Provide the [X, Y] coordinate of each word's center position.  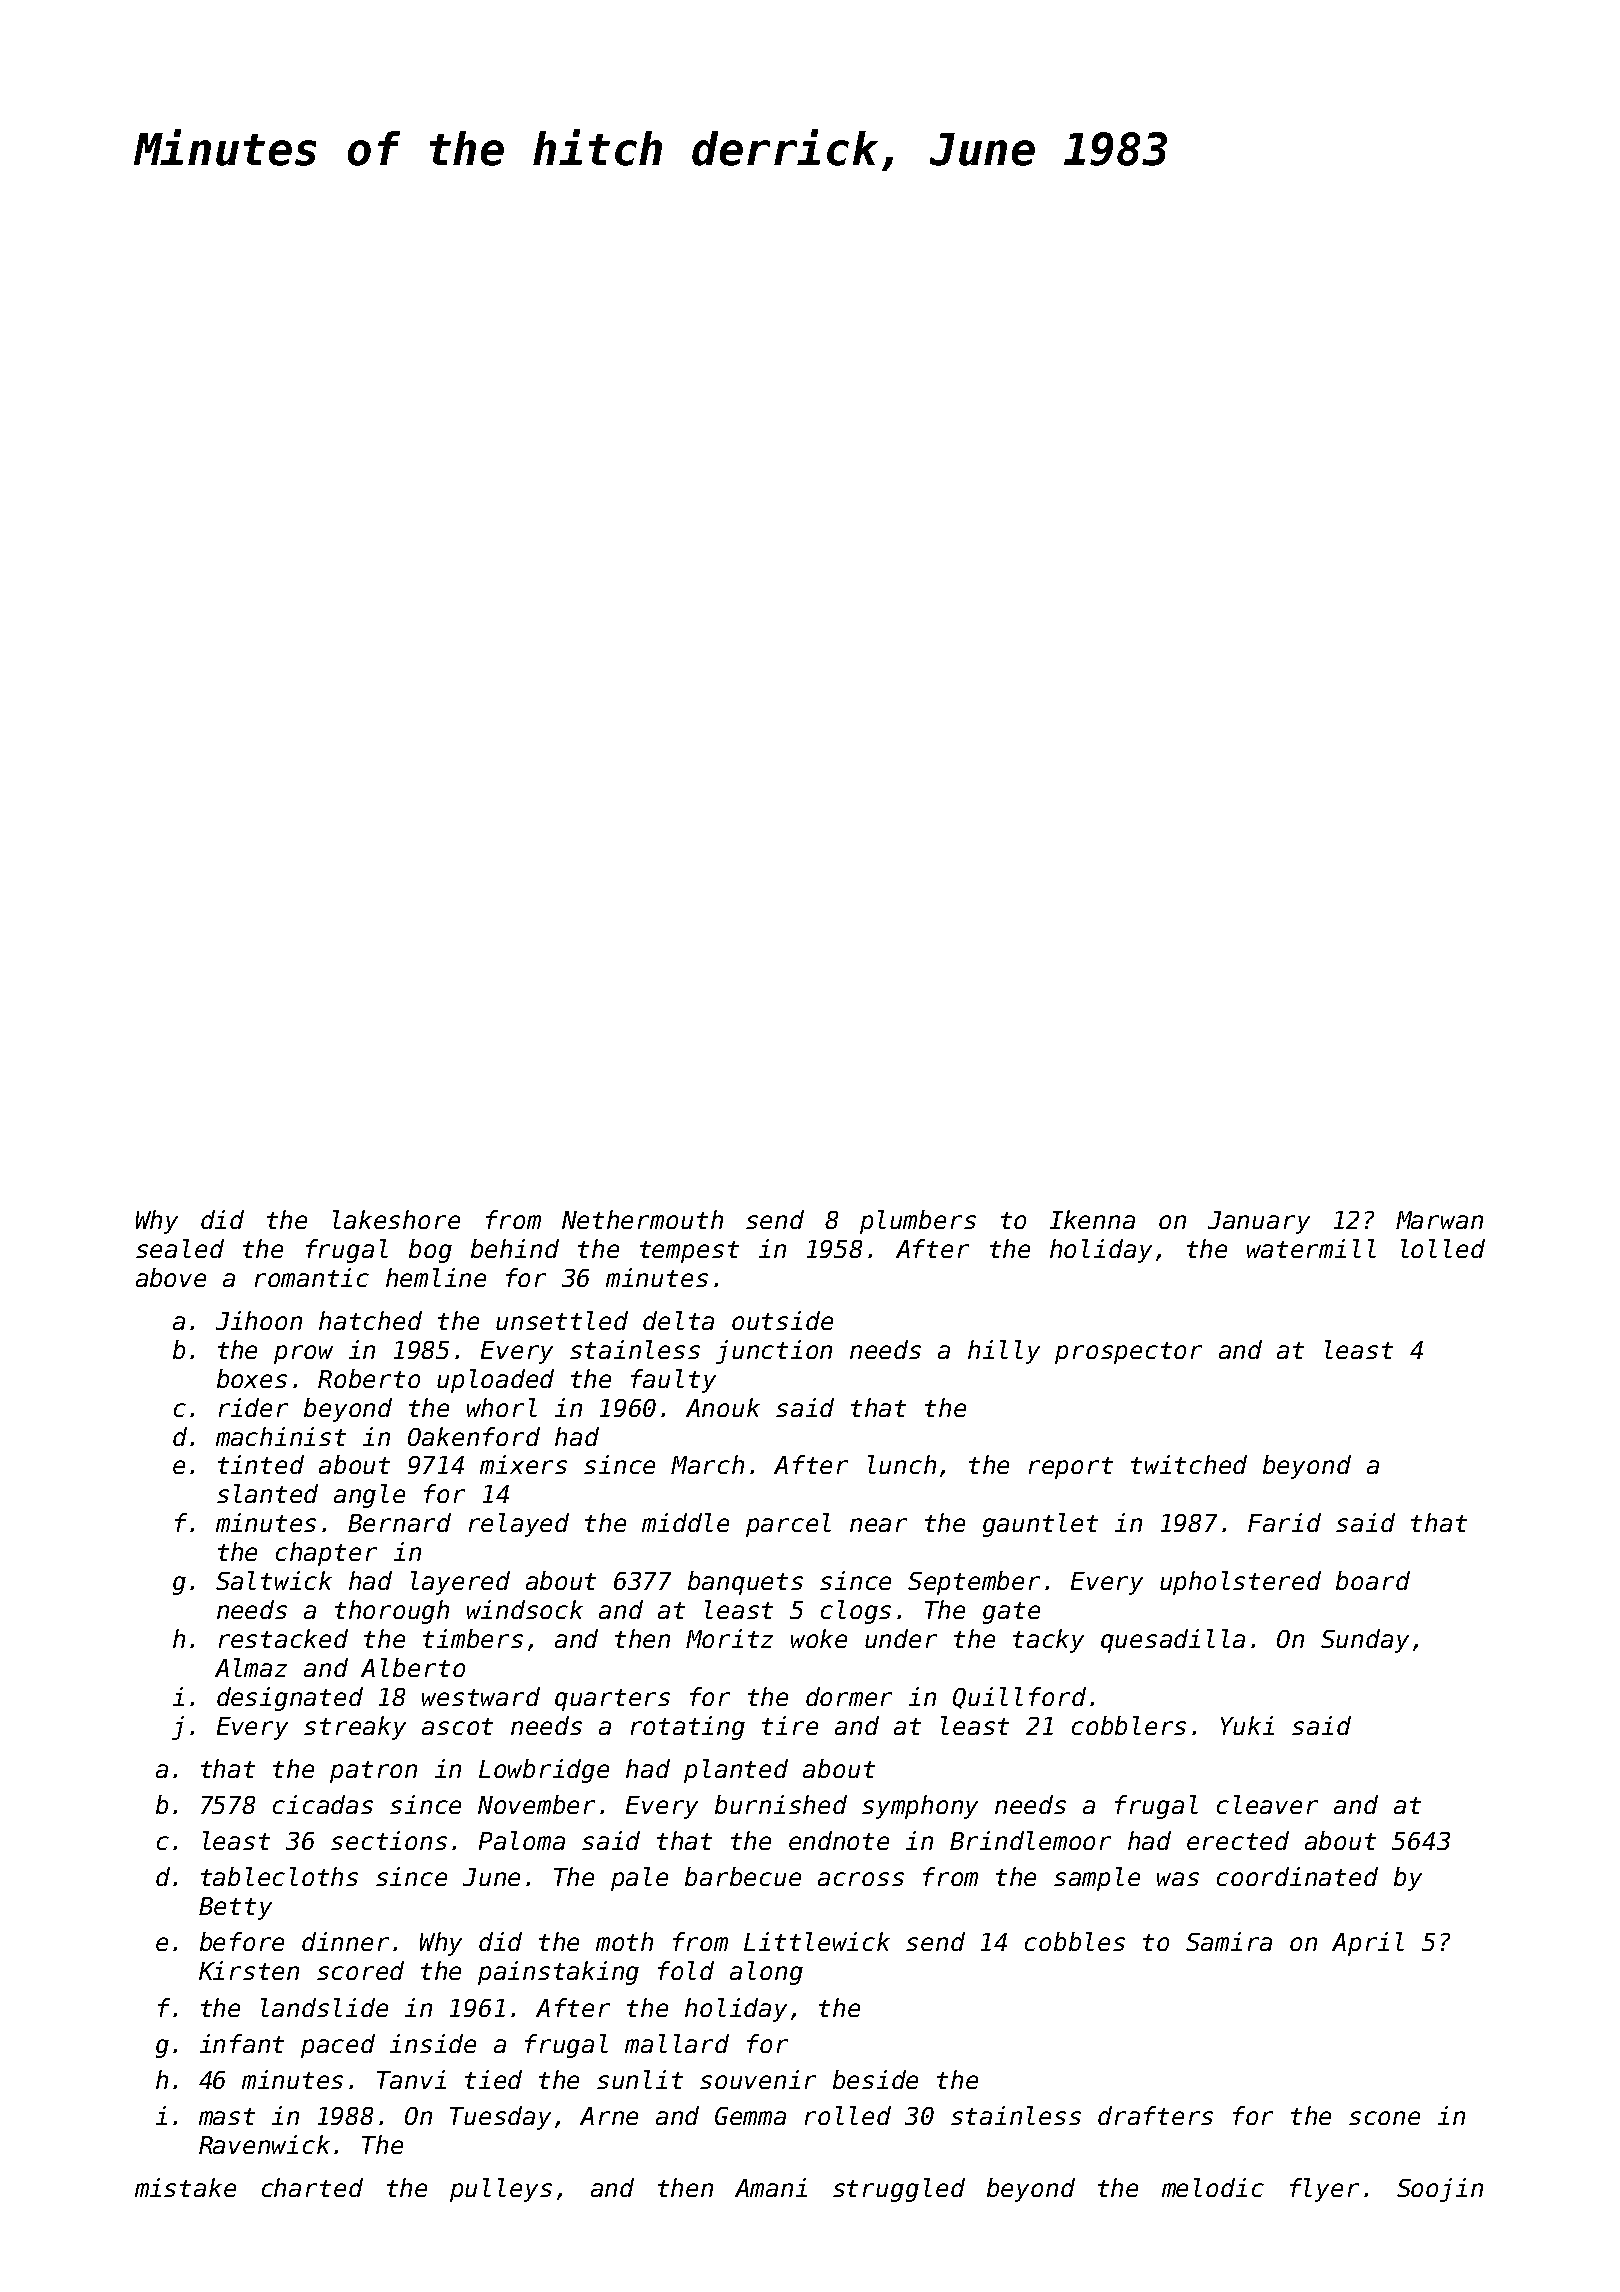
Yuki [1247, 1725]
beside [875, 2079]
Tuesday [500, 2118]
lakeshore [396, 1219]
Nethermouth [642, 1219]
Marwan [1439, 1220]
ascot [457, 1726]
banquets [745, 1583]
